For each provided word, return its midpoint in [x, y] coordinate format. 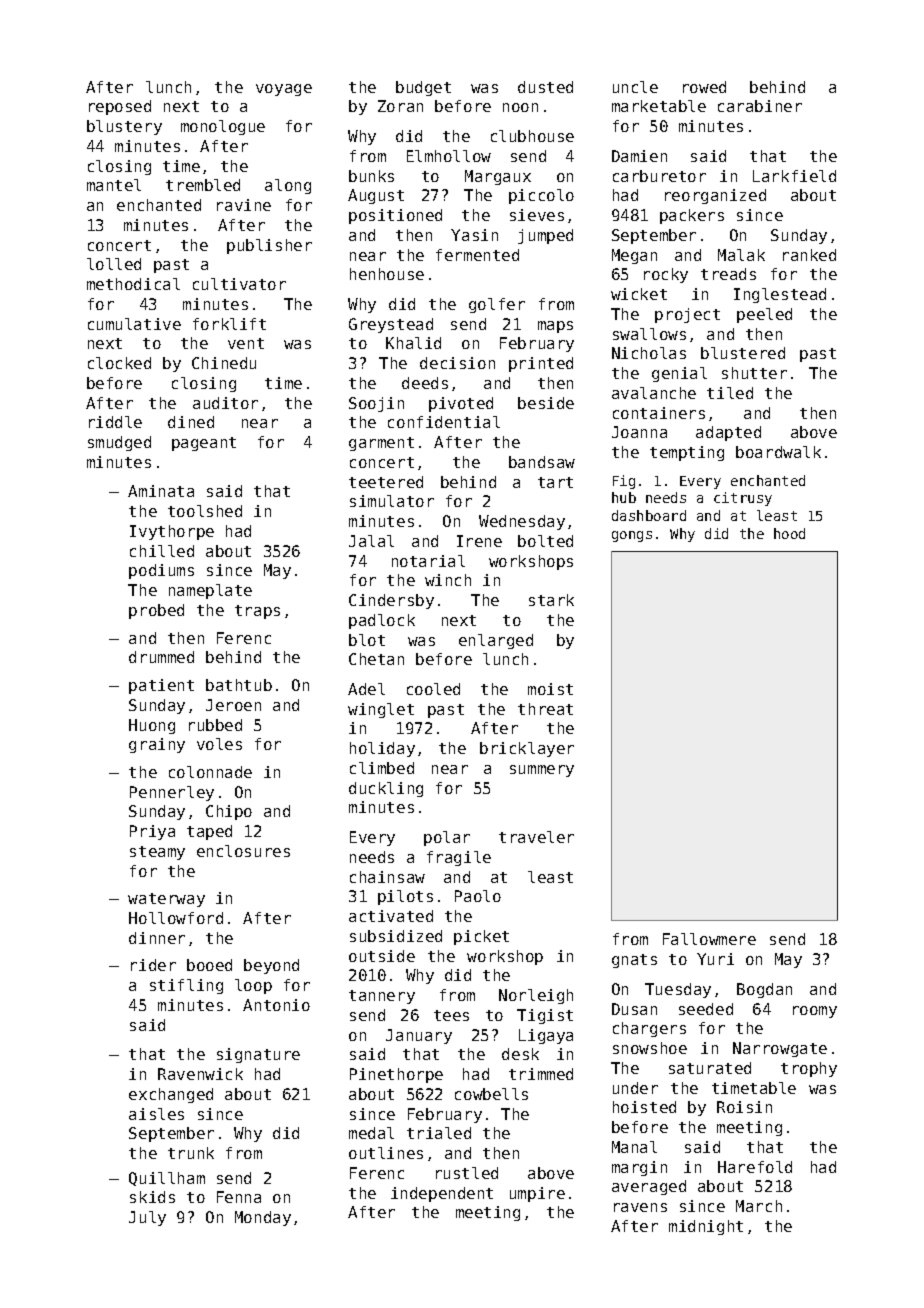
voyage [284, 90]
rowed [704, 87]
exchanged [171, 1095]
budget [423, 88]
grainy [157, 745]
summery [542, 771]
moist [550, 689]
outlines [386, 1153]
